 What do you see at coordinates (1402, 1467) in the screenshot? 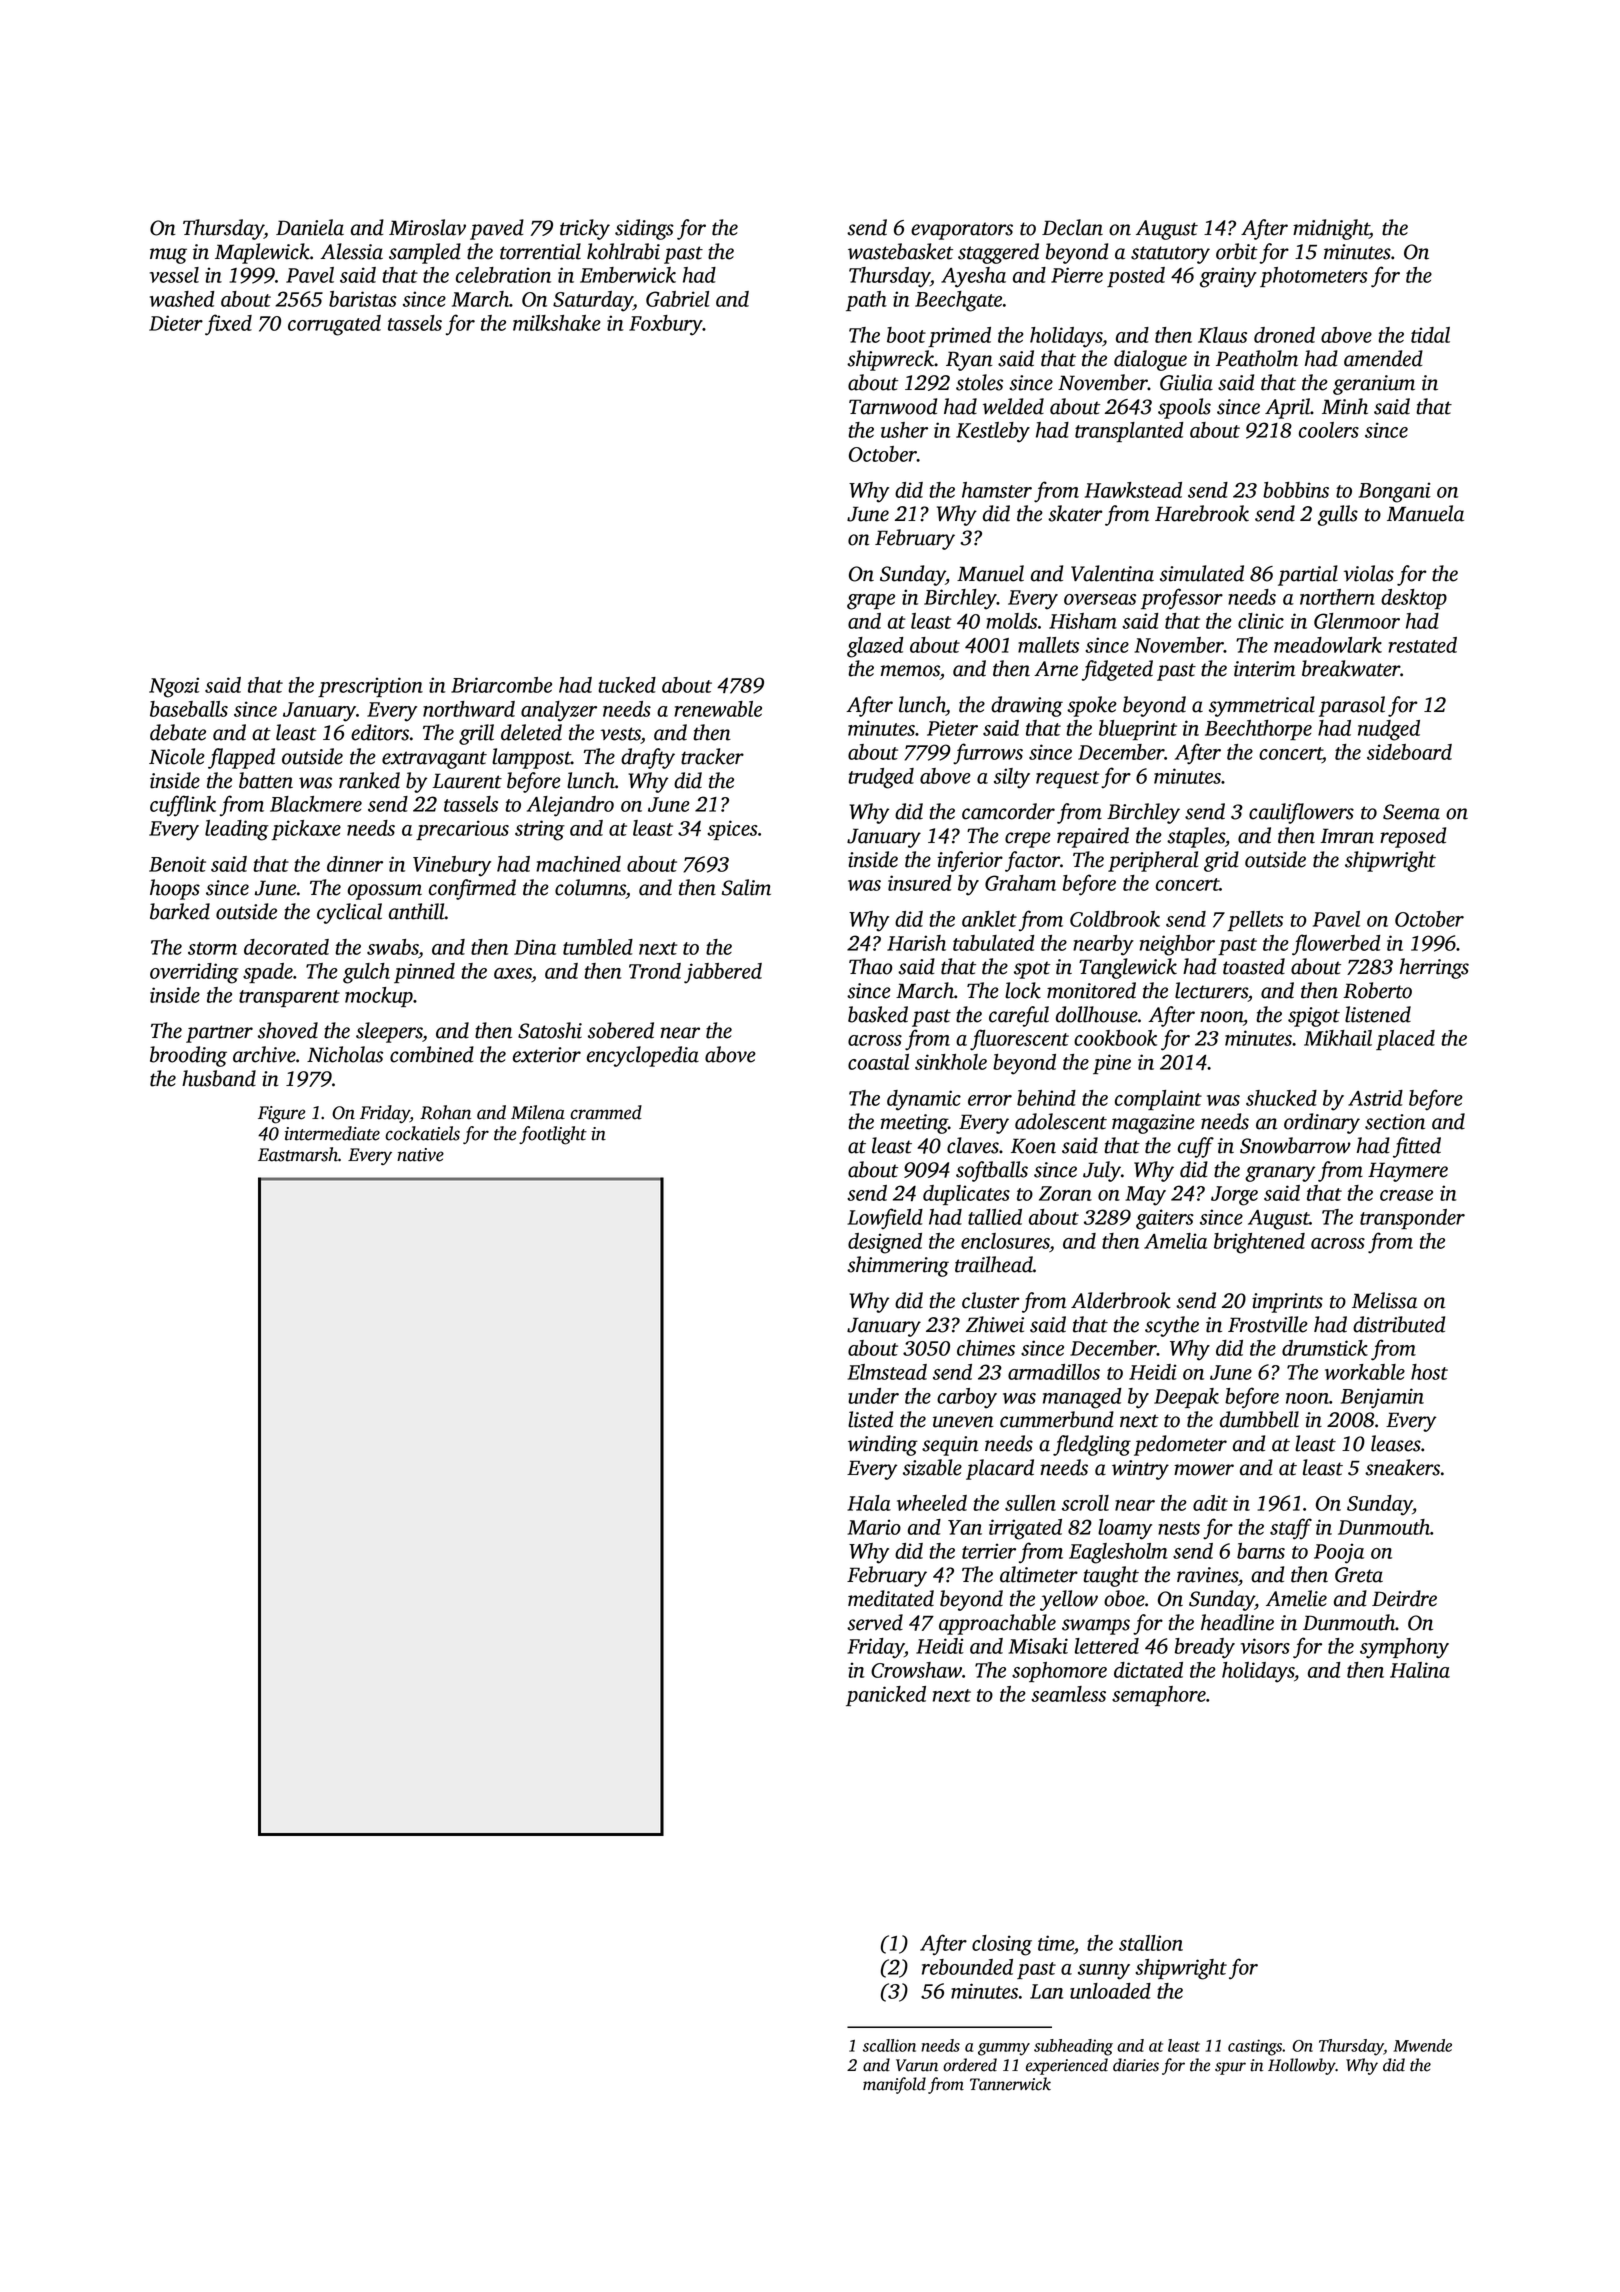
I see `sneakers` at bounding box center [1402, 1467].
